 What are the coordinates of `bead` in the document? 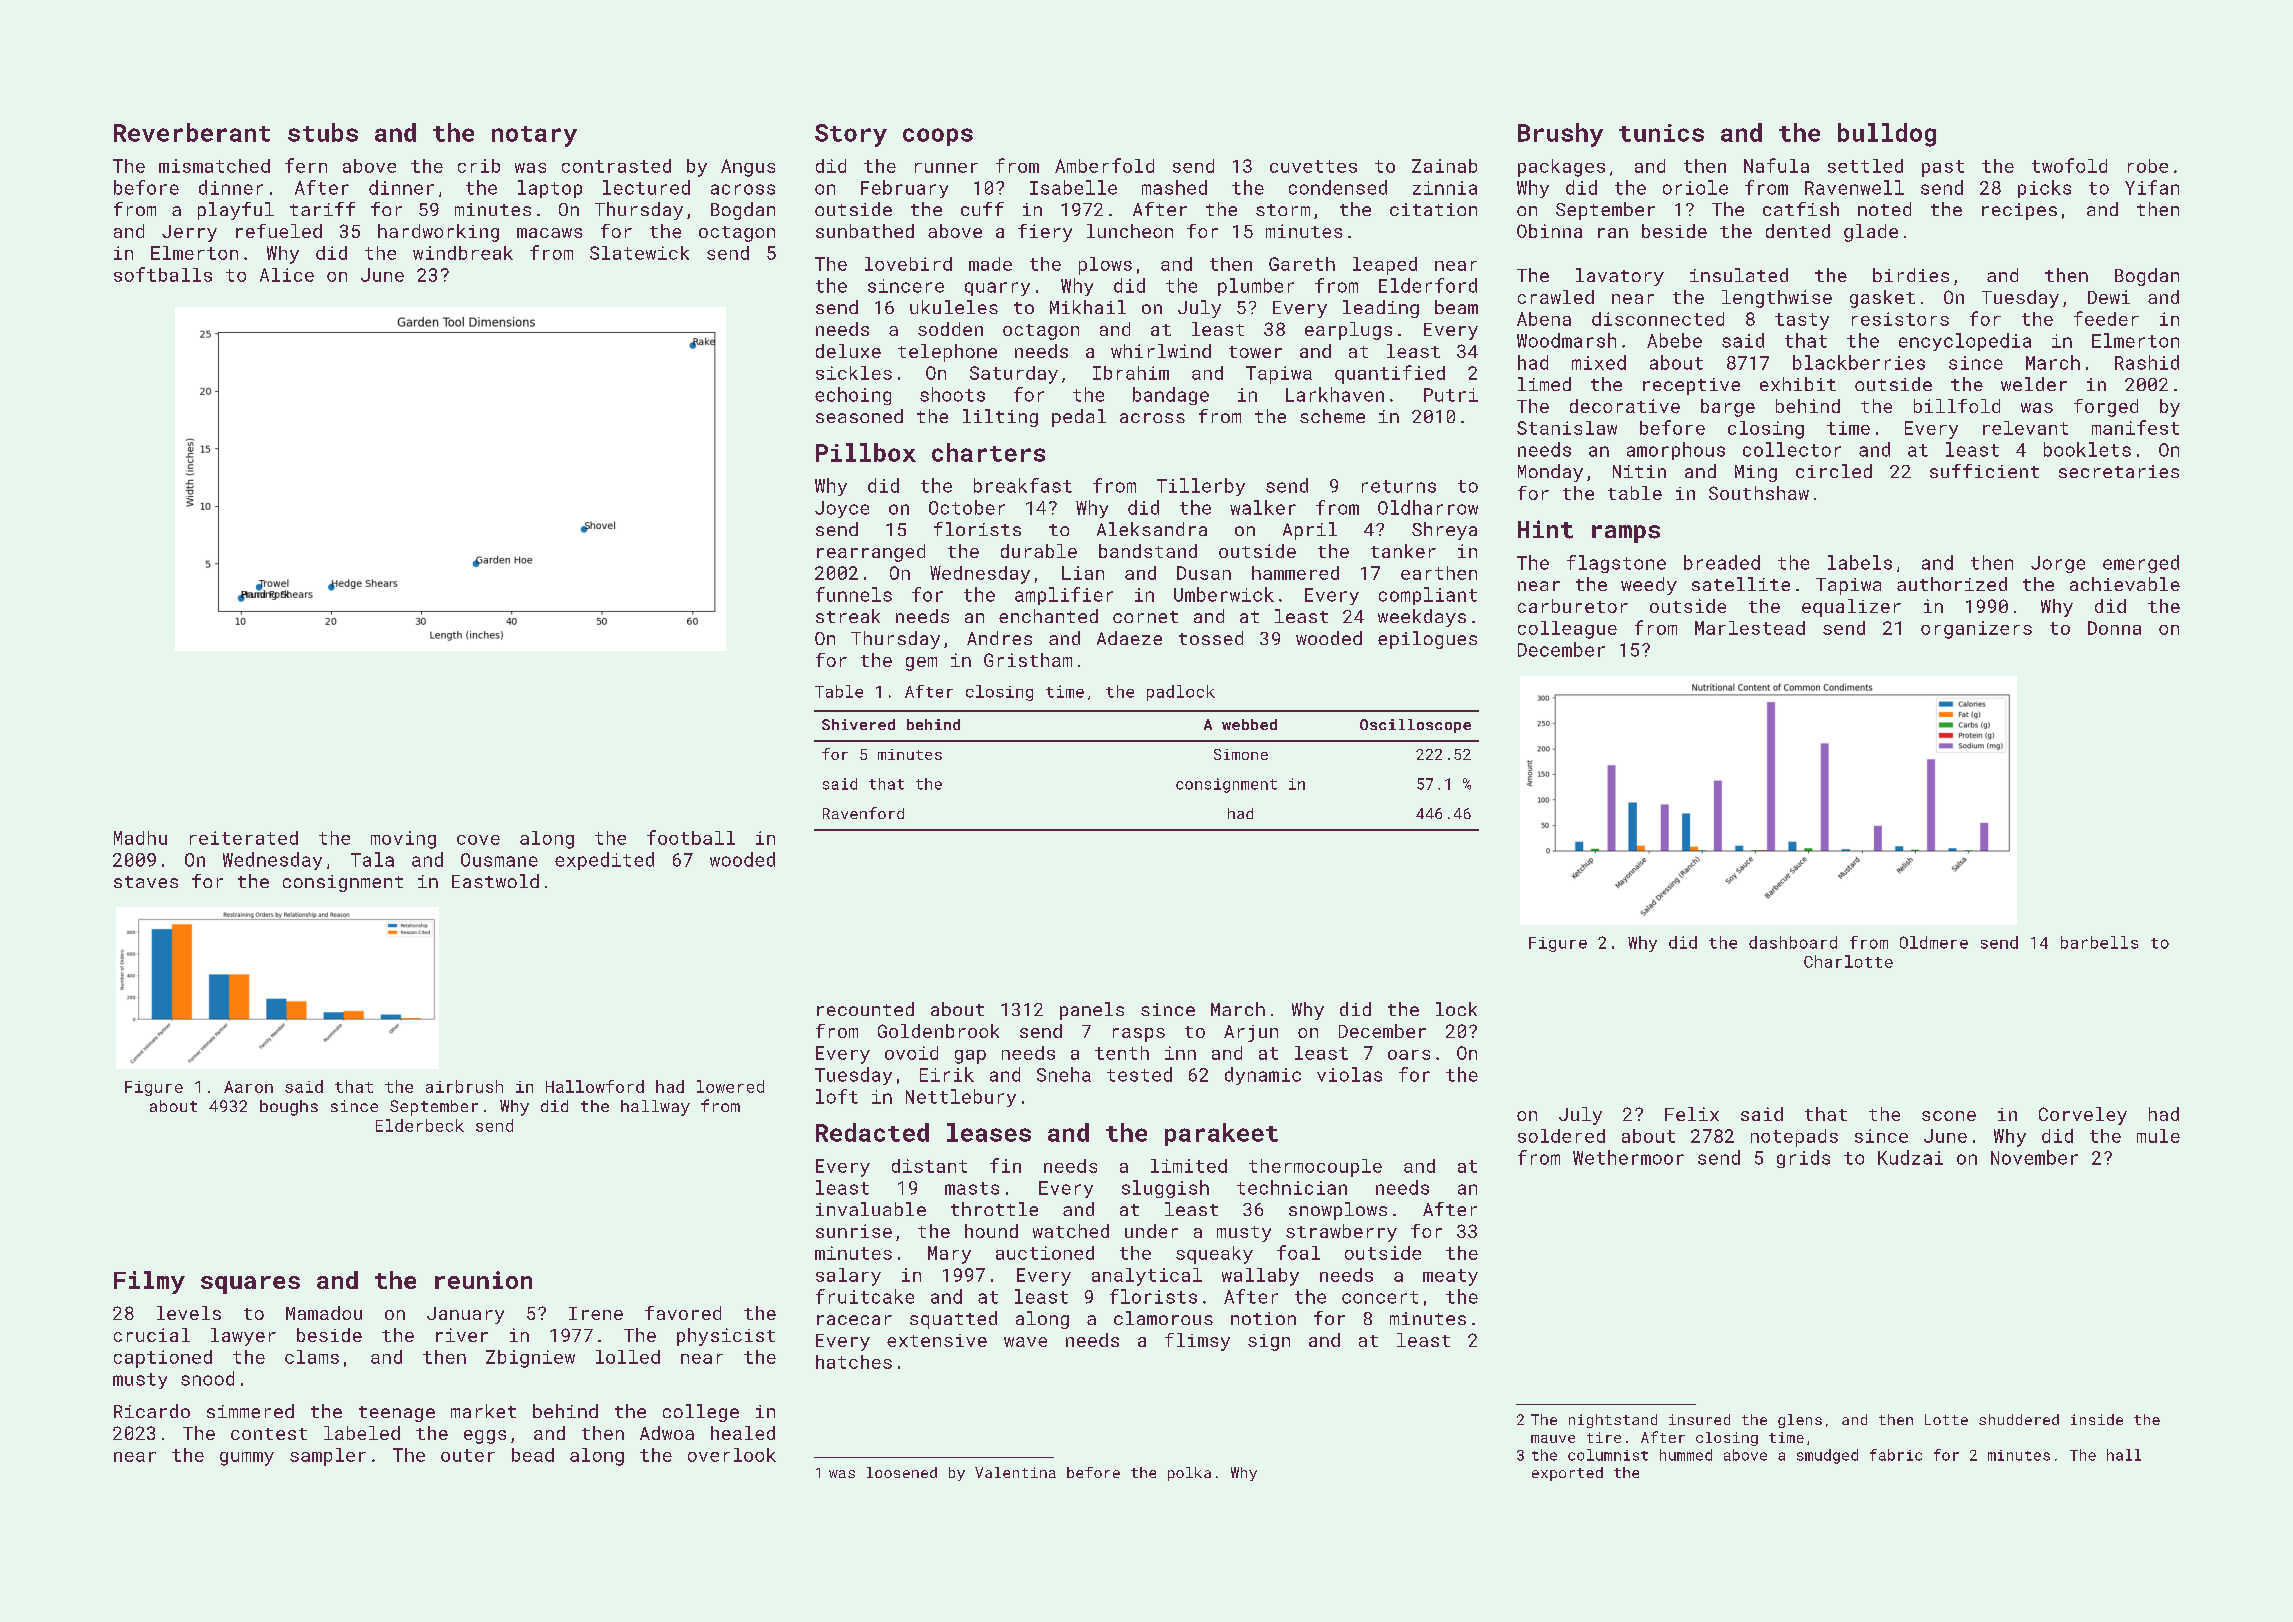 It's located at (533, 1455).
